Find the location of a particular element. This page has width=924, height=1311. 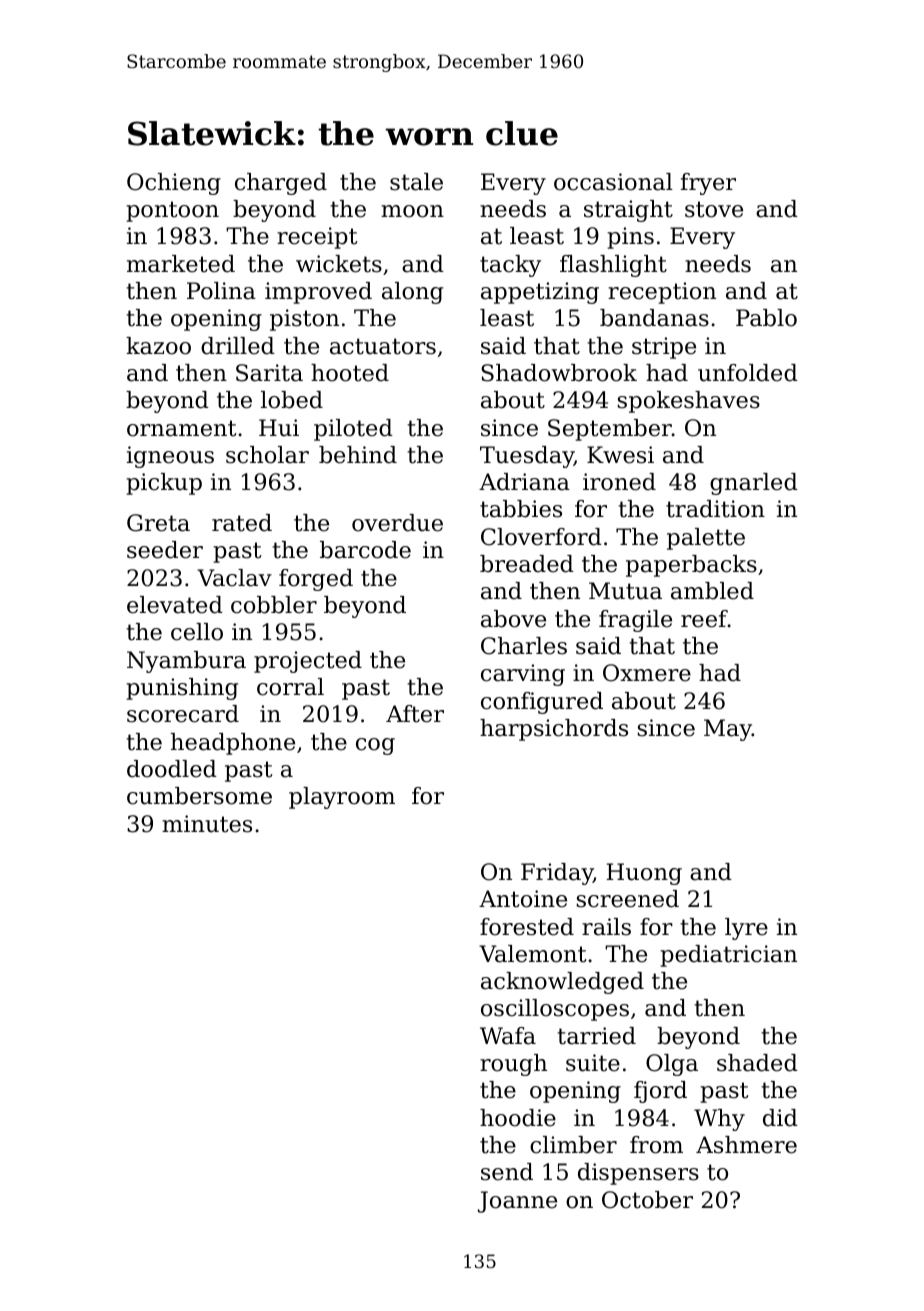

cog is located at coordinates (375, 746).
